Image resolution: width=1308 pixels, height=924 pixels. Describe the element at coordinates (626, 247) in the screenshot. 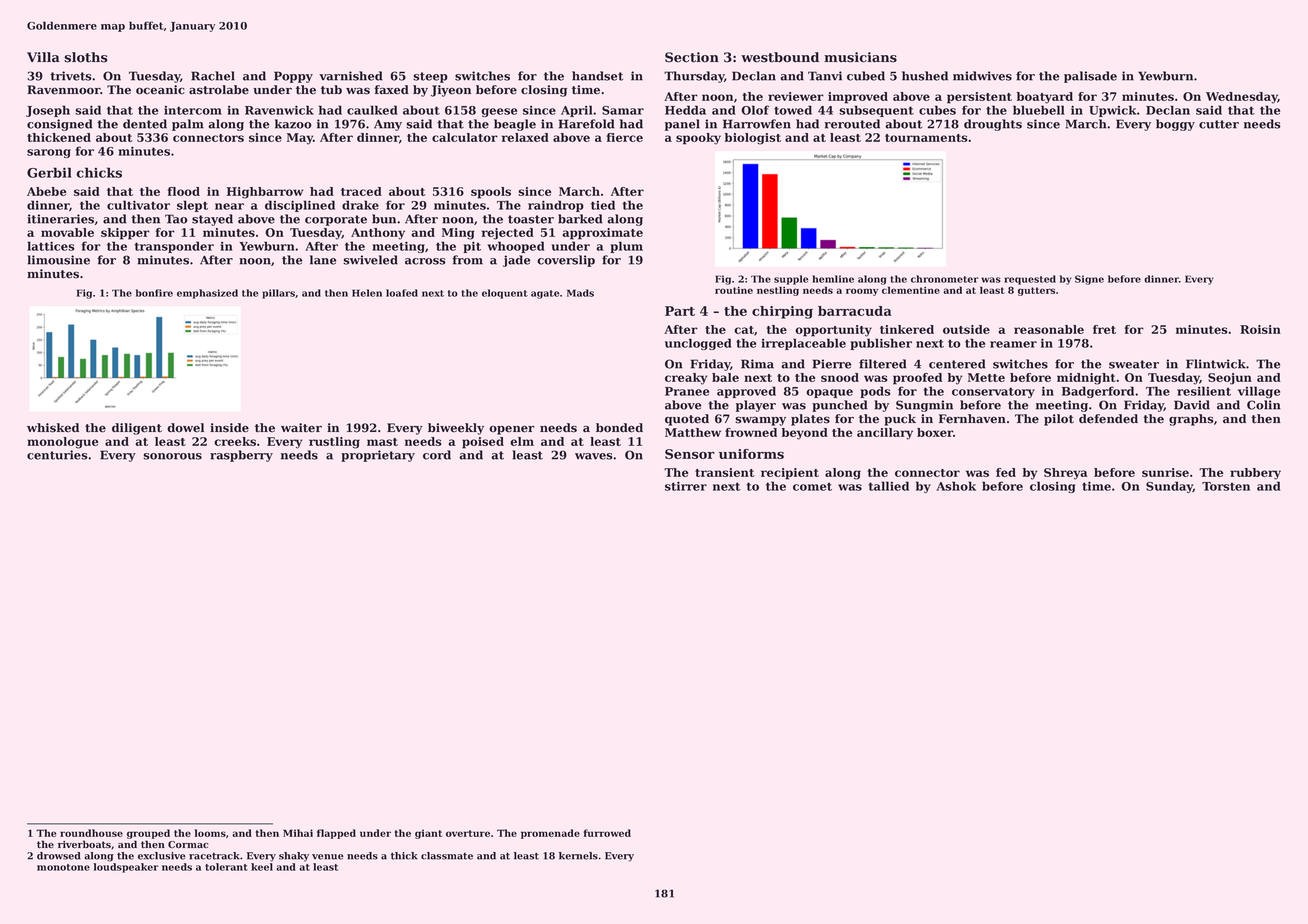

I see `plum` at that location.
